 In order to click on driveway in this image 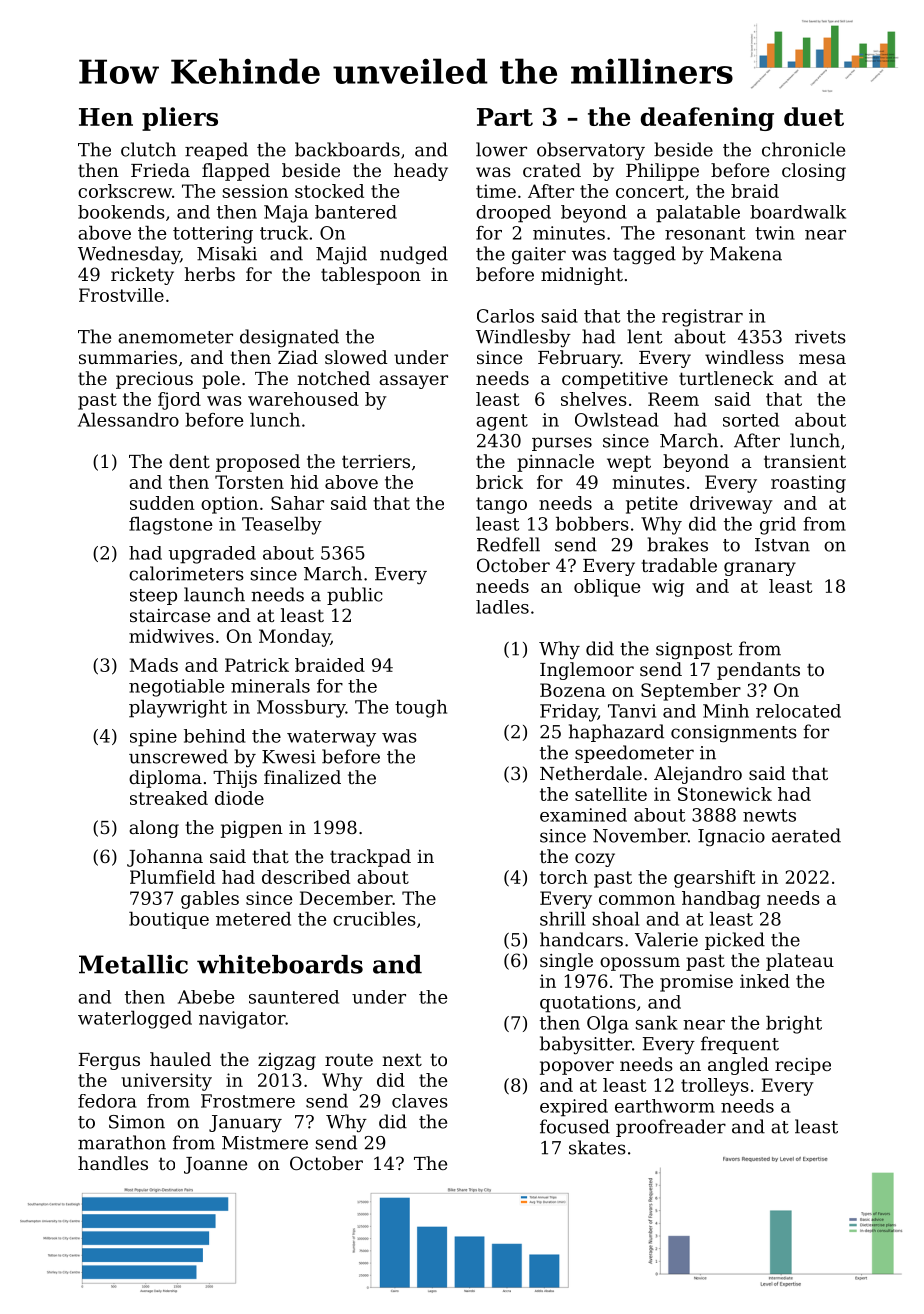, I will do `click(731, 505)`.
